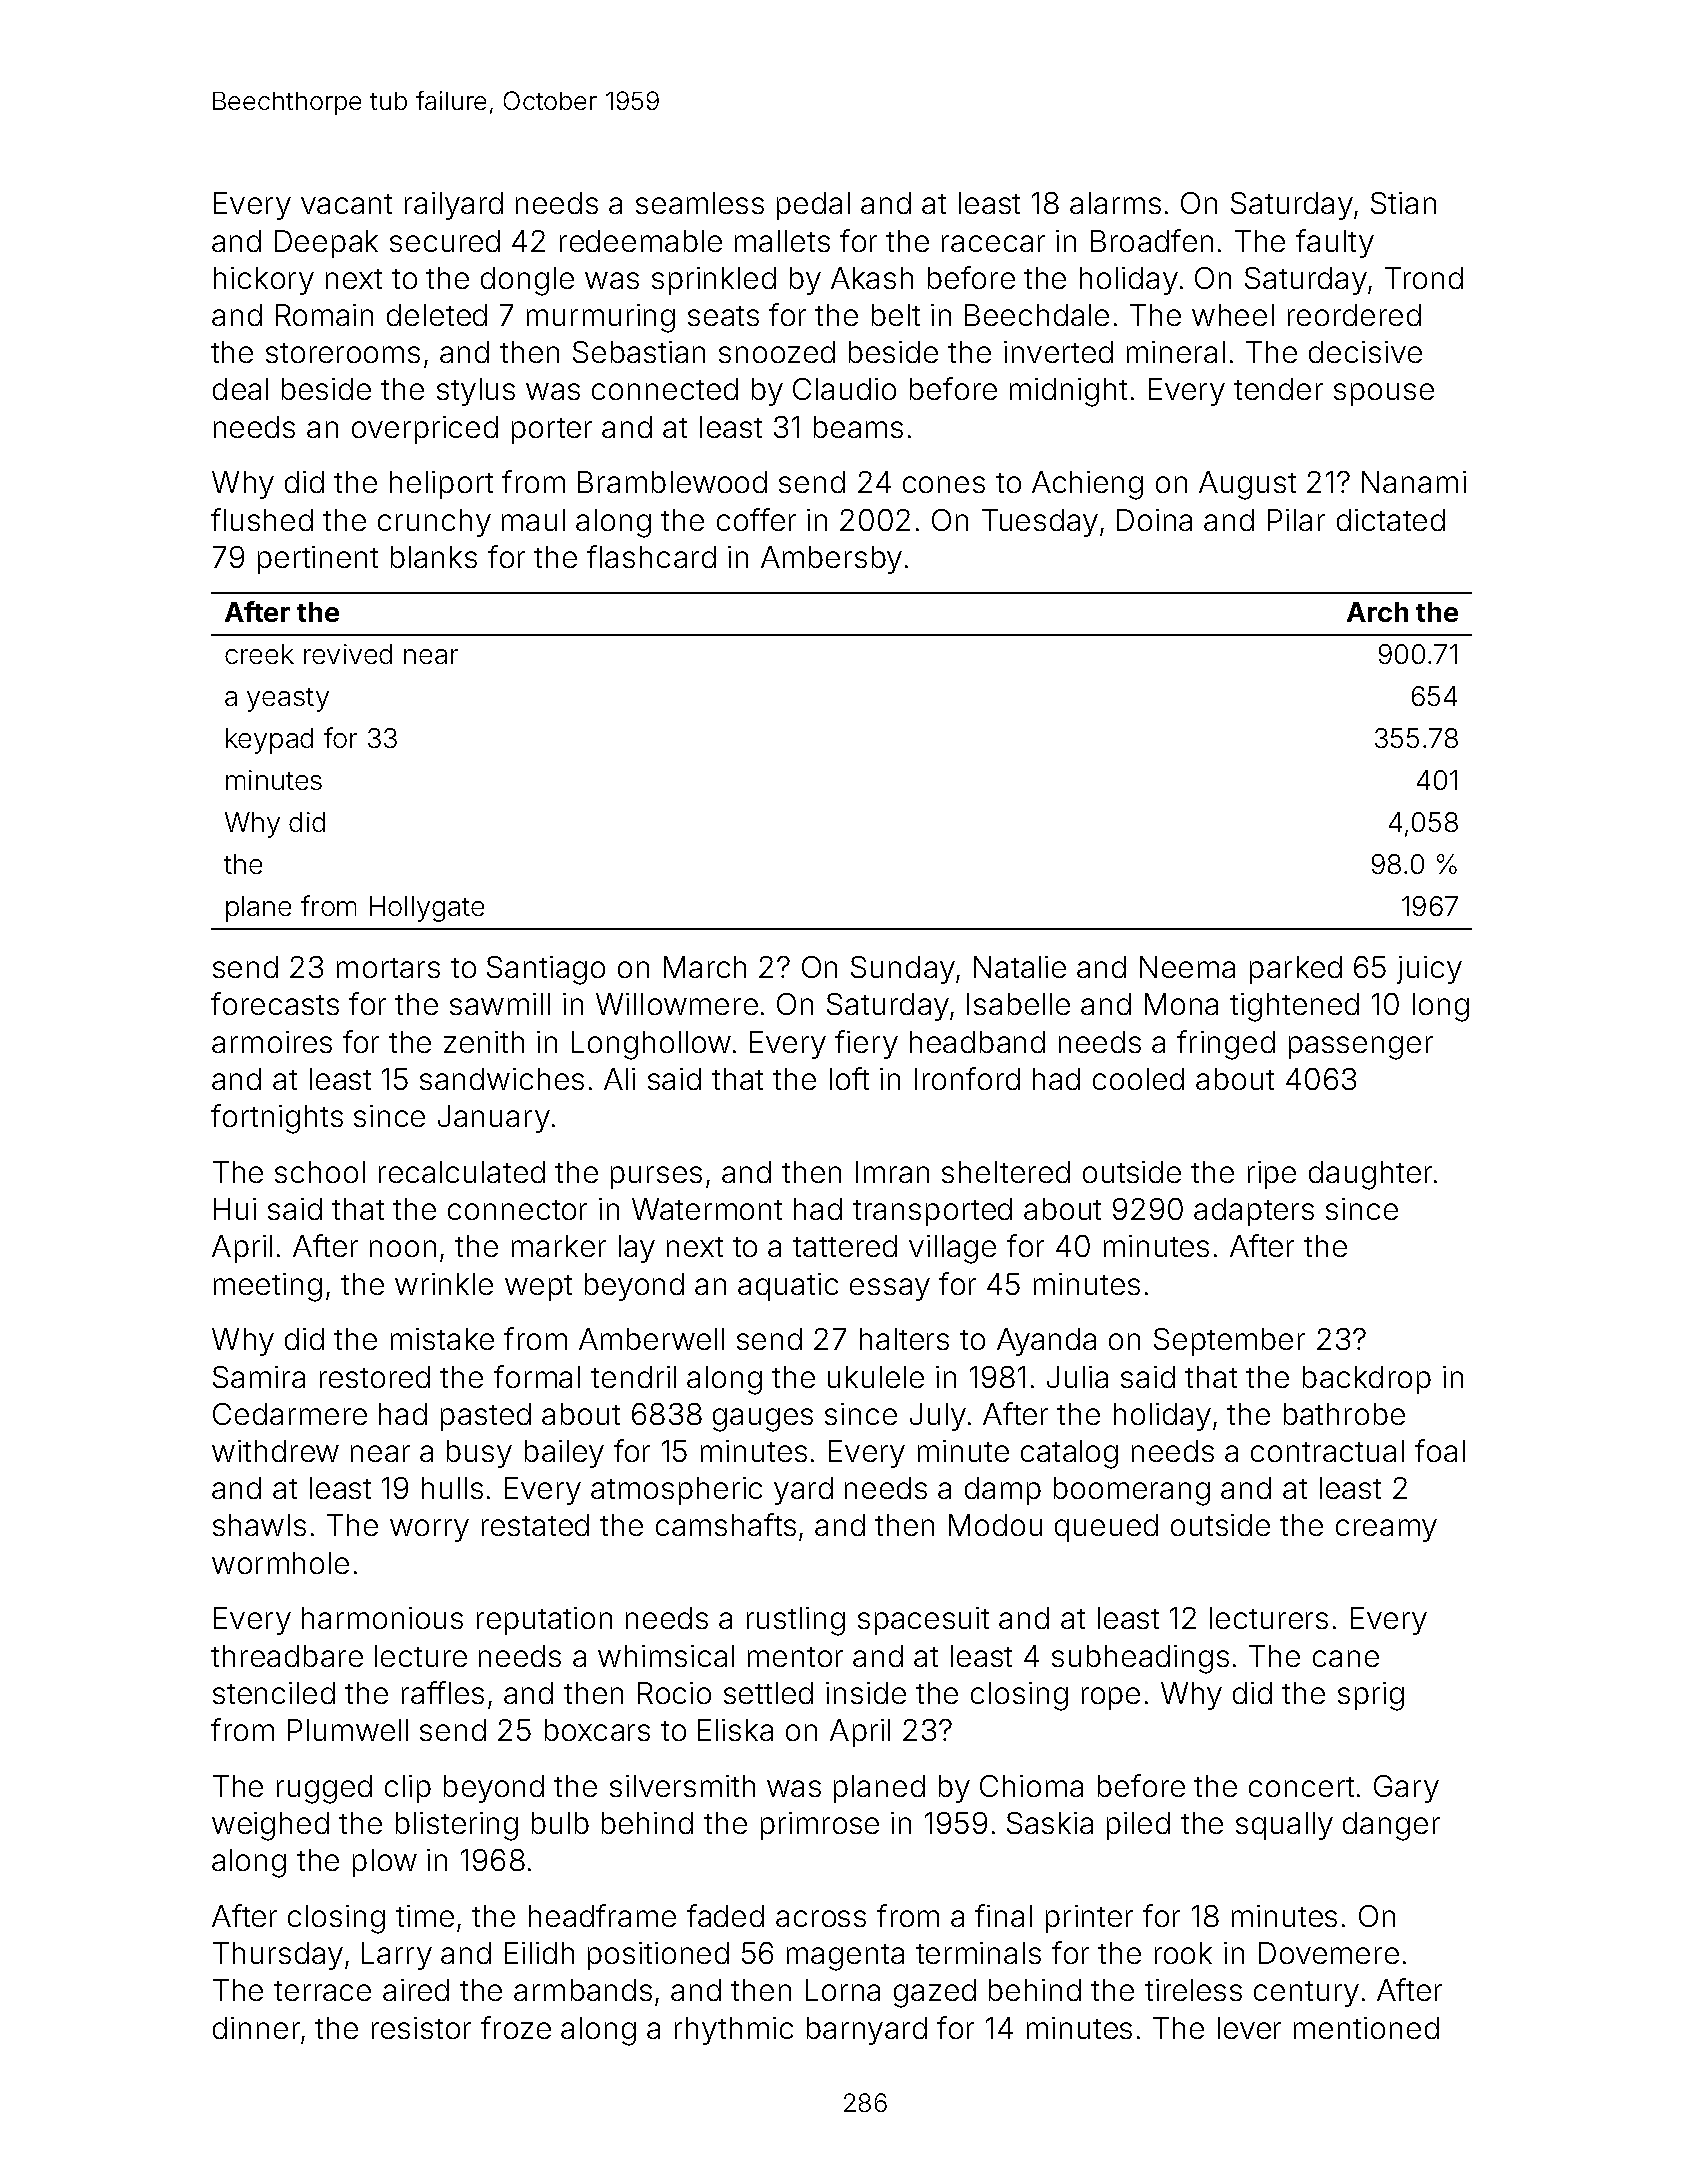 The image size is (1683, 2178). I want to click on cooled, so click(1138, 1079).
